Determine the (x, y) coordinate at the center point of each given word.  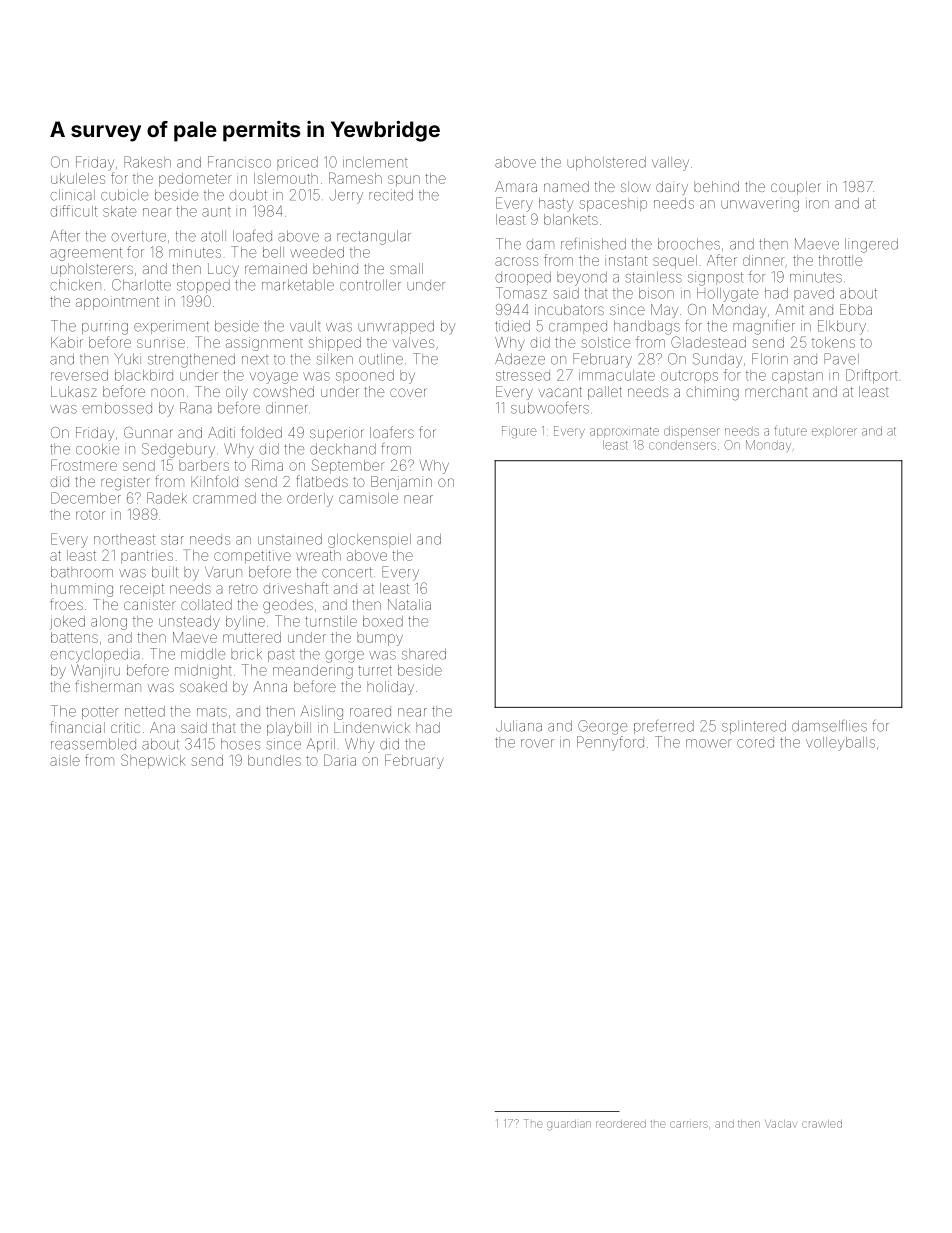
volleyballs (840, 744)
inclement (375, 162)
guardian (569, 1125)
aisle (65, 760)
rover (537, 743)
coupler (796, 188)
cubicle (125, 195)
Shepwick (153, 761)
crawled (822, 1124)
